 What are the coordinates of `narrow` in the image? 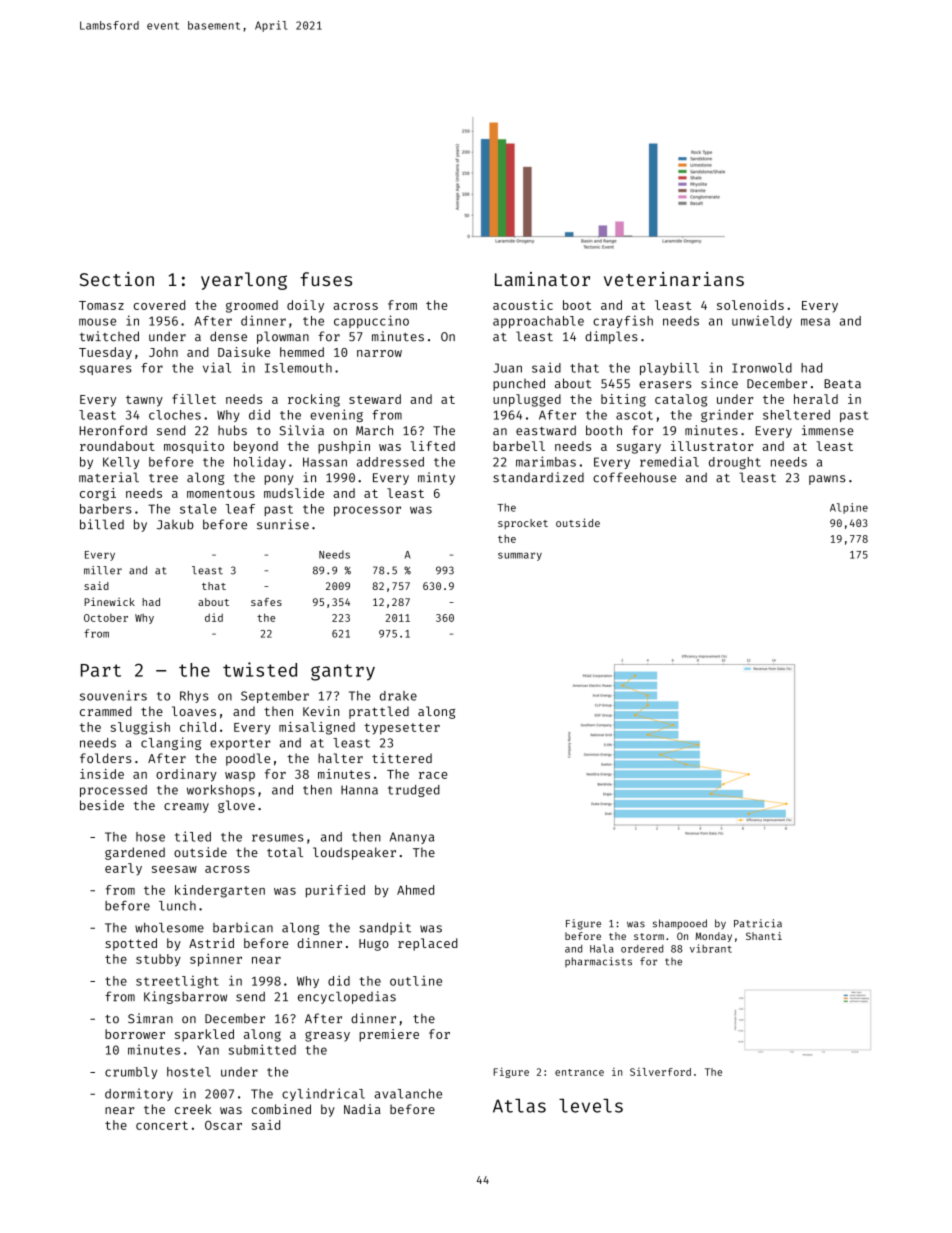 It's located at (379, 353).
